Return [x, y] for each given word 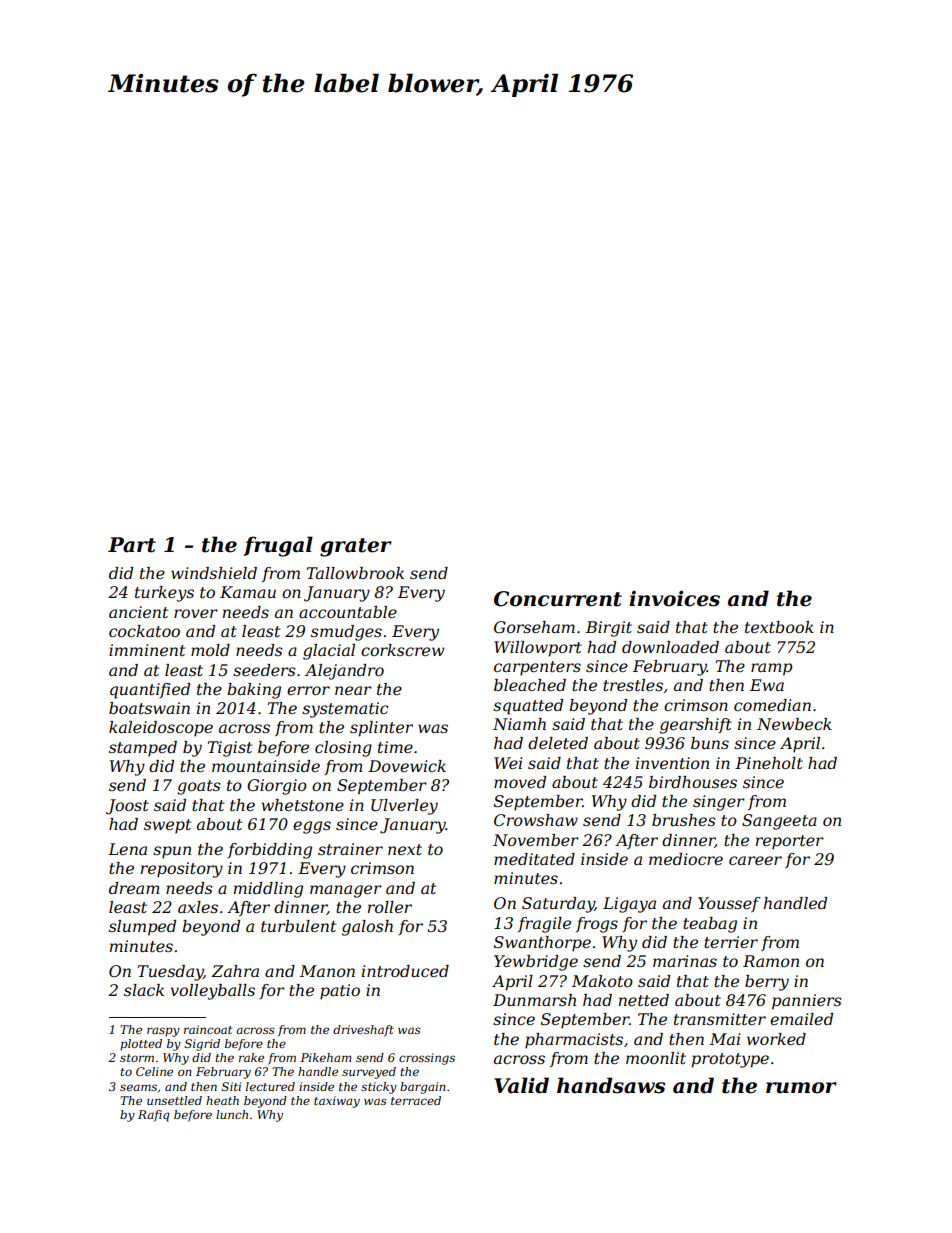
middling [268, 890]
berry [767, 983]
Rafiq [154, 1116]
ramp [771, 669]
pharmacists [574, 1041]
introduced [405, 971]
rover [196, 613]
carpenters [537, 668]
